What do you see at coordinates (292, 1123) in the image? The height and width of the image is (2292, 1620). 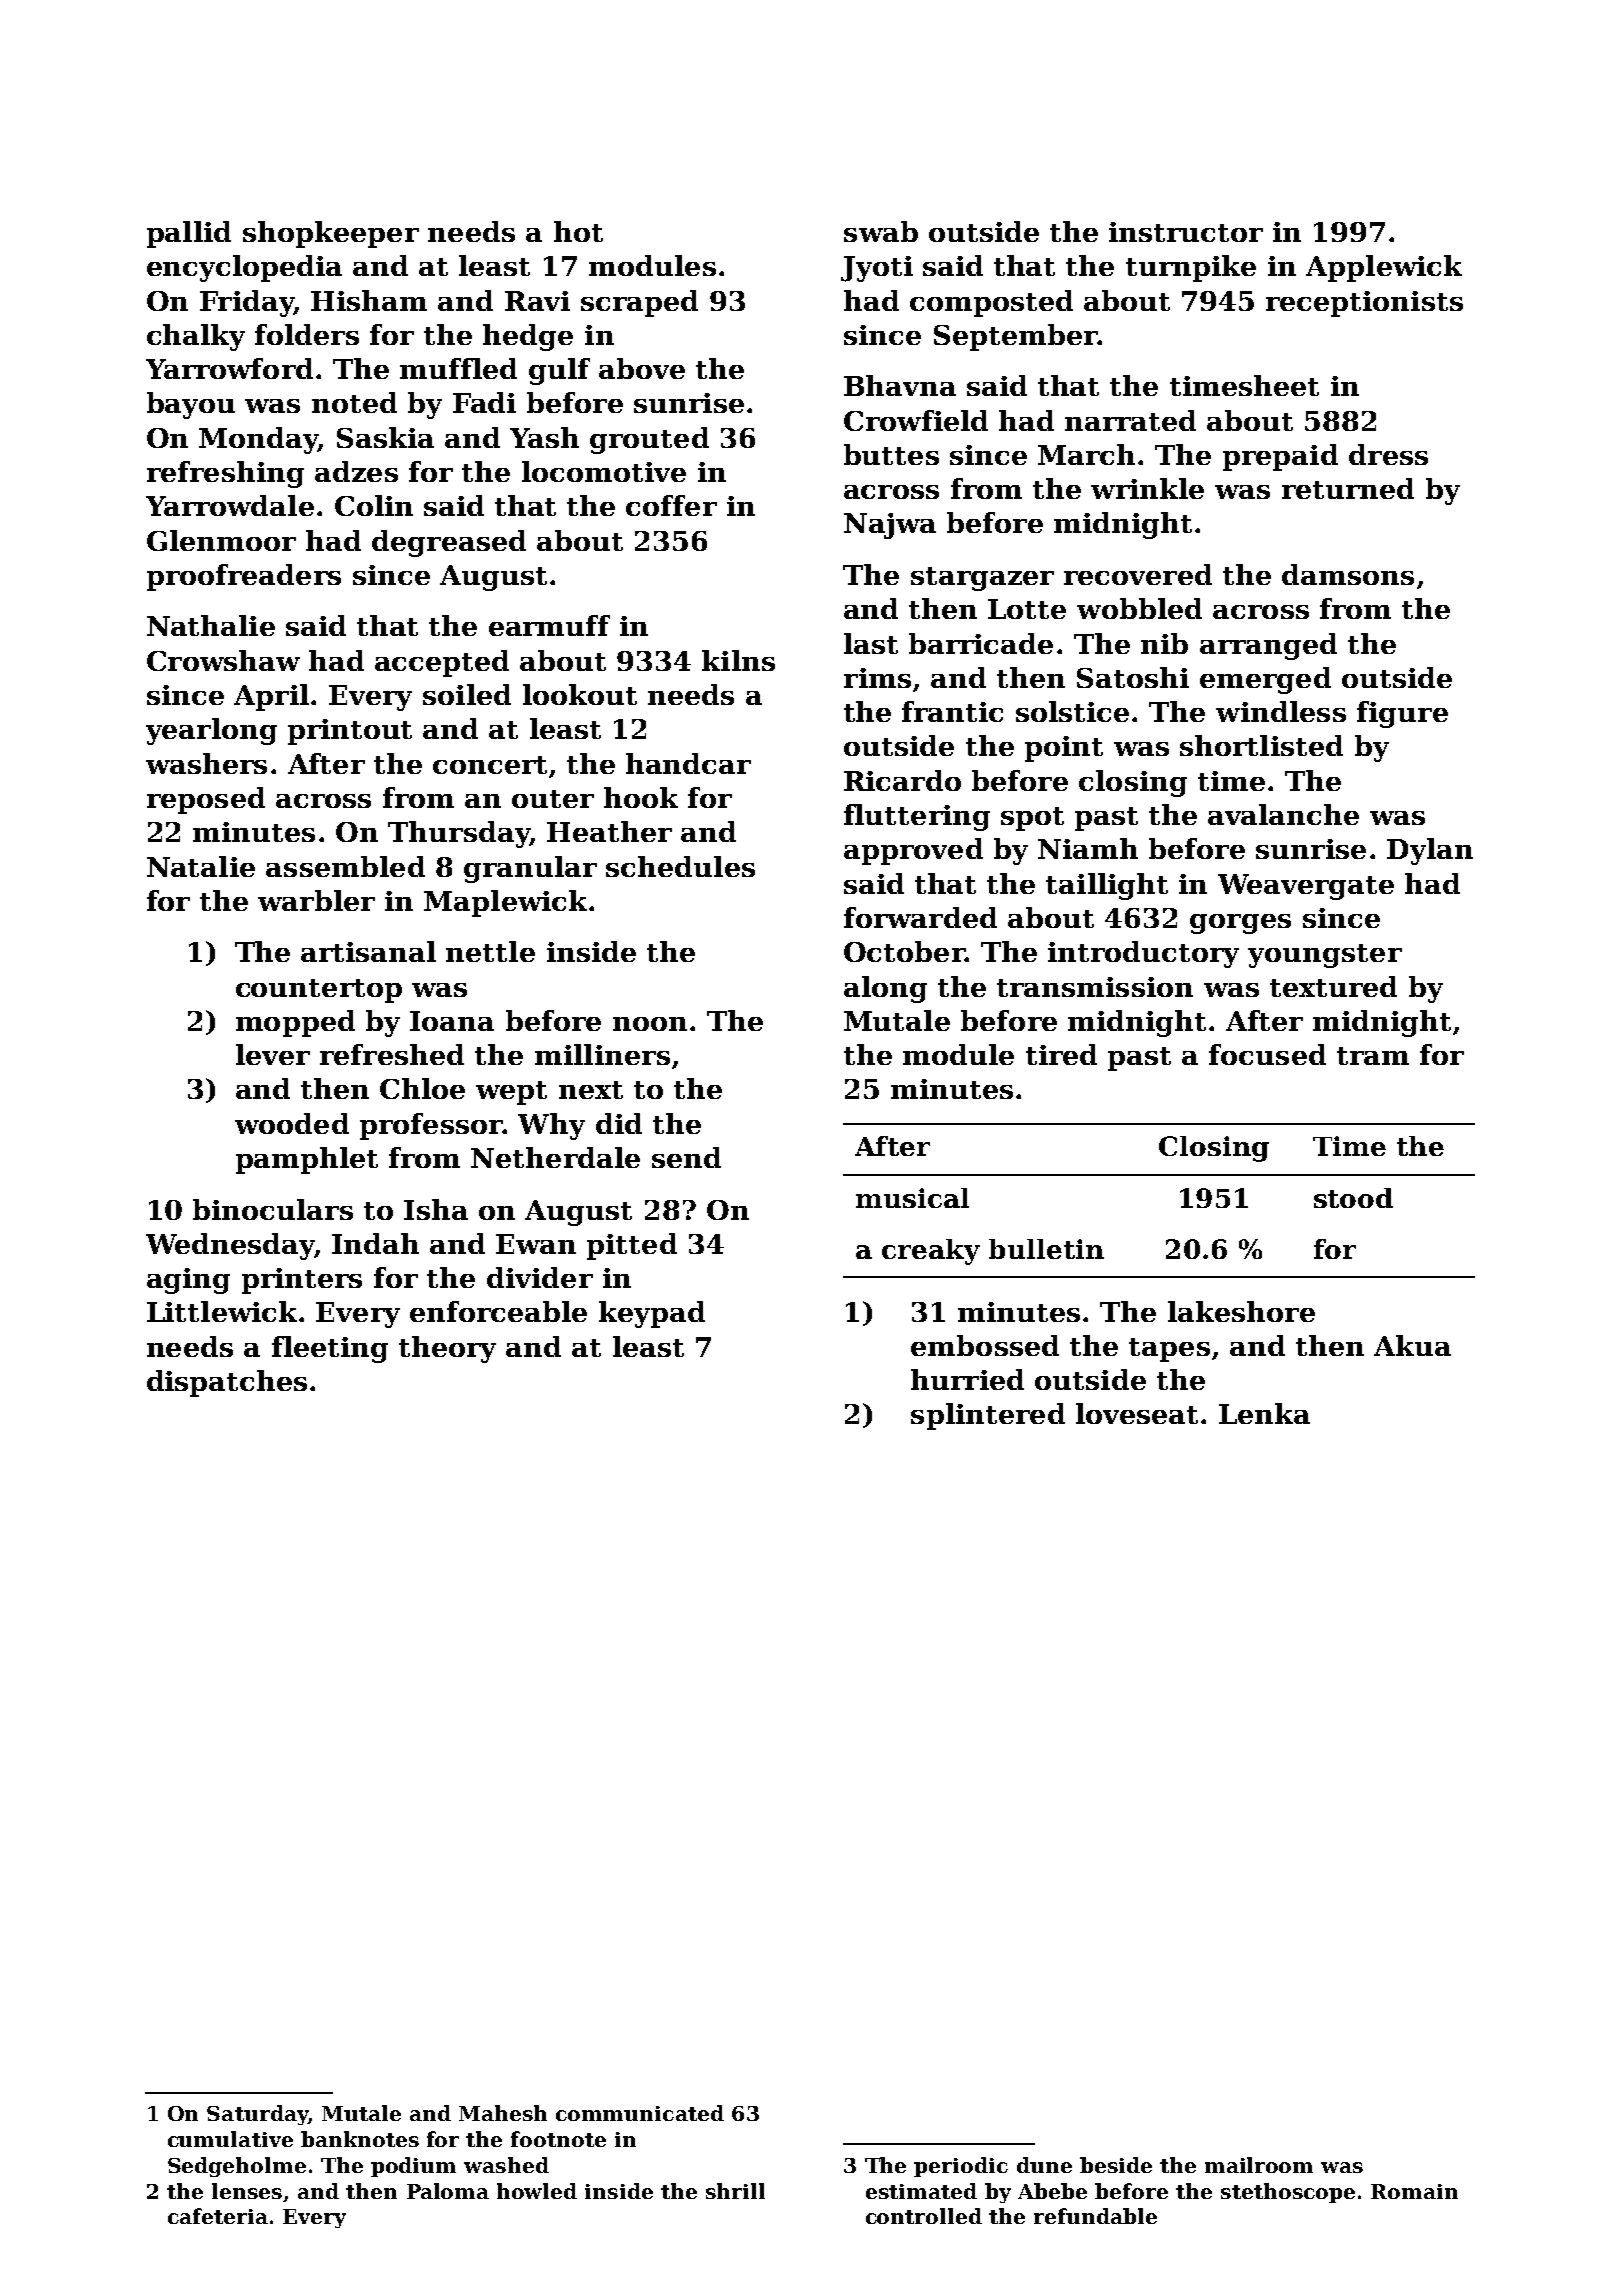 I see `wooded` at bounding box center [292, 1123].
